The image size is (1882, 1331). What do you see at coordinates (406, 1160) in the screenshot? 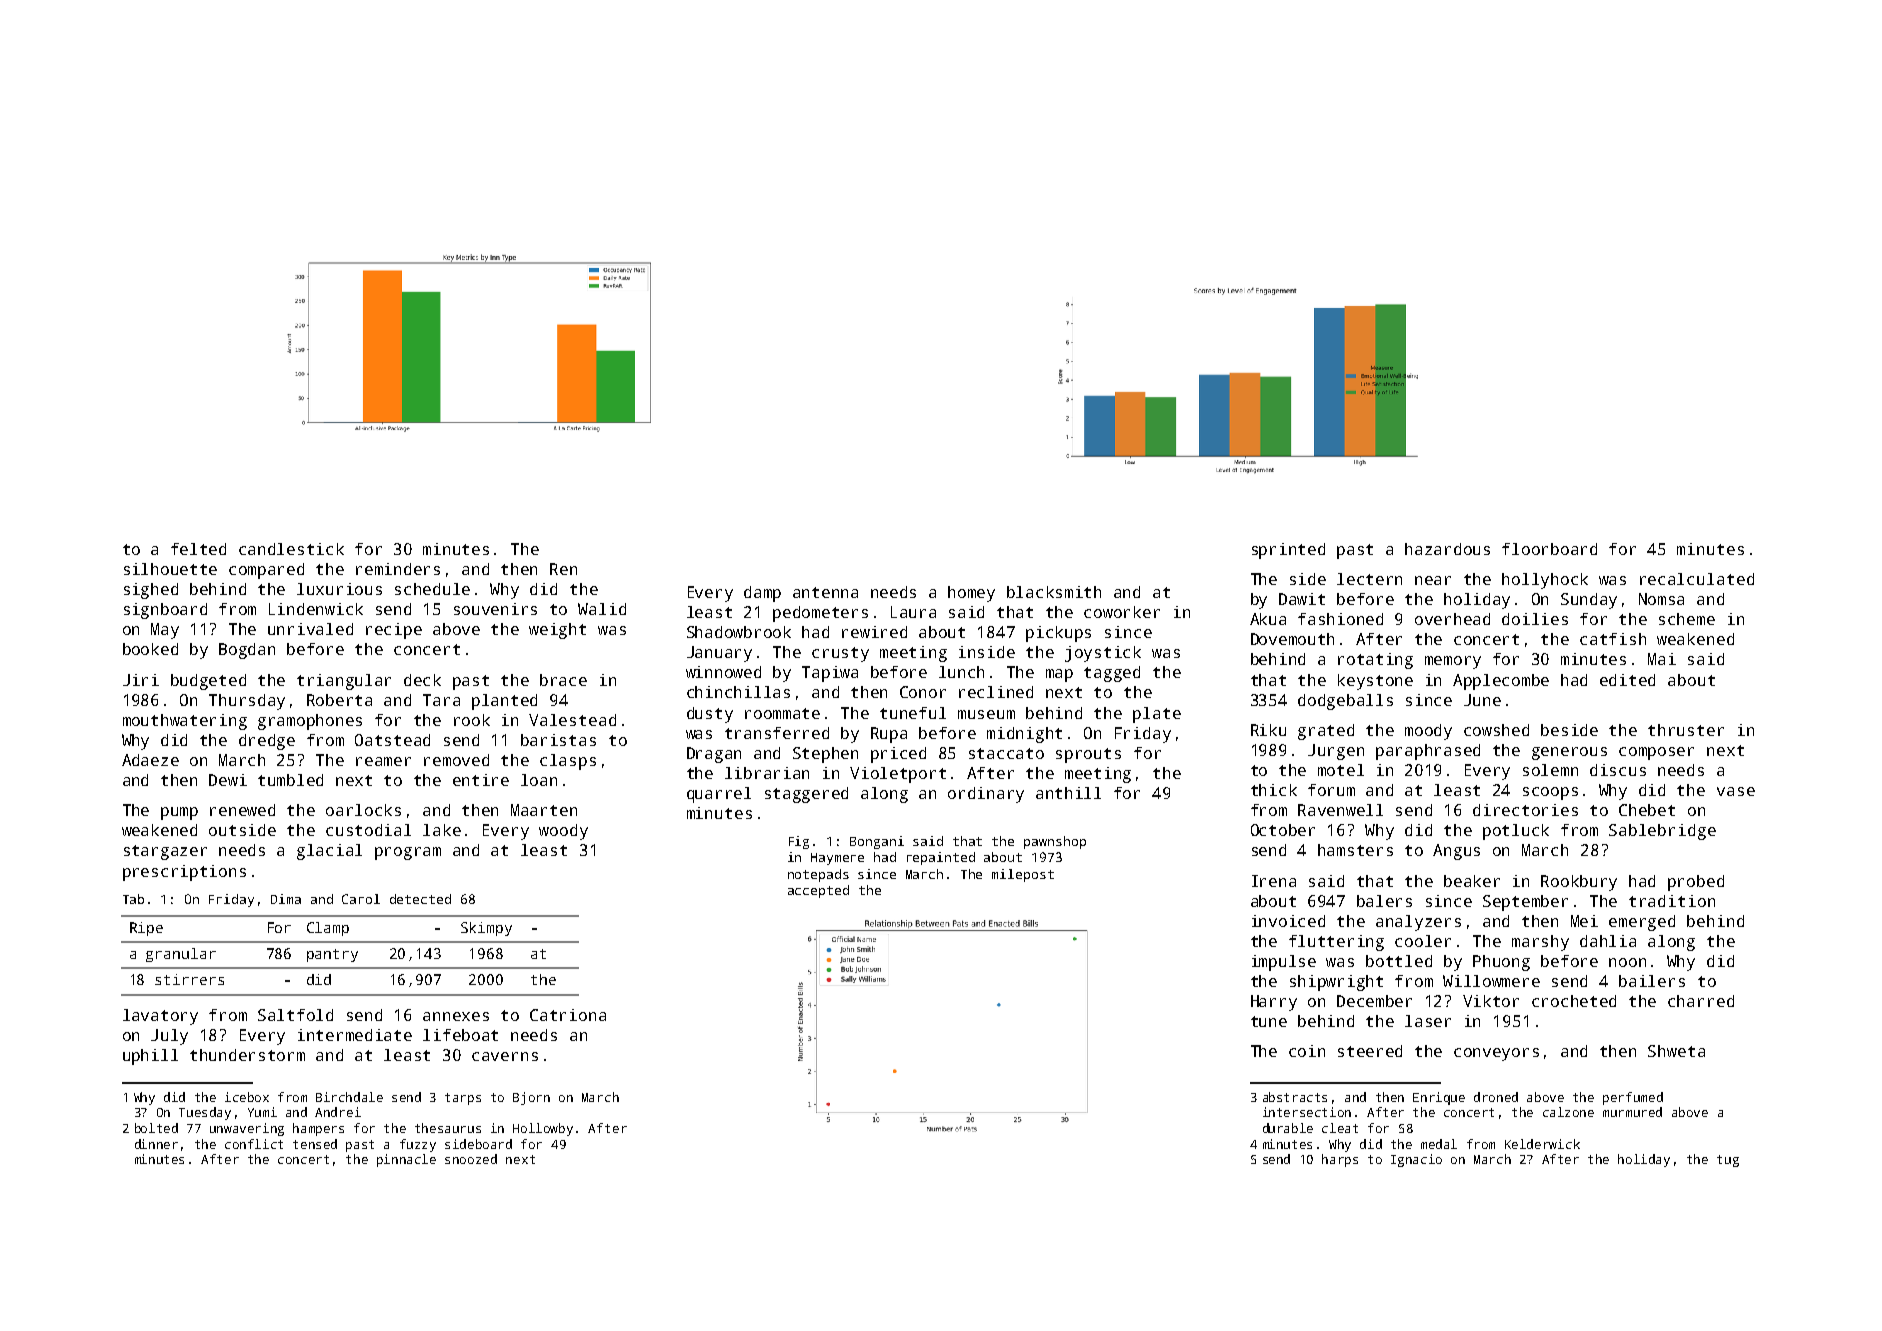
I see `pinnacle` at bounding box center [406, 1160].
